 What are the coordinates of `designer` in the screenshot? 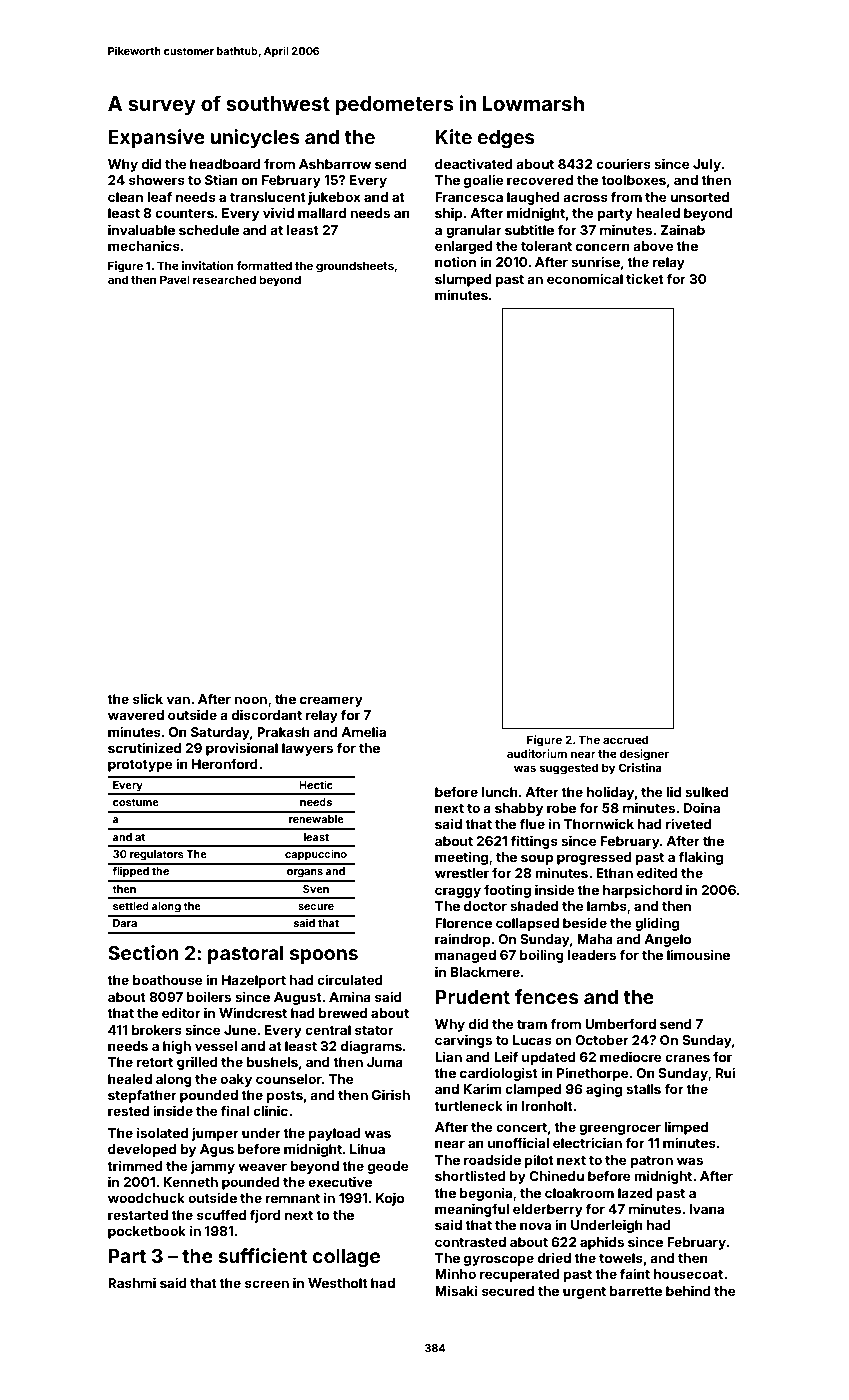 It's located at (644, 755).
